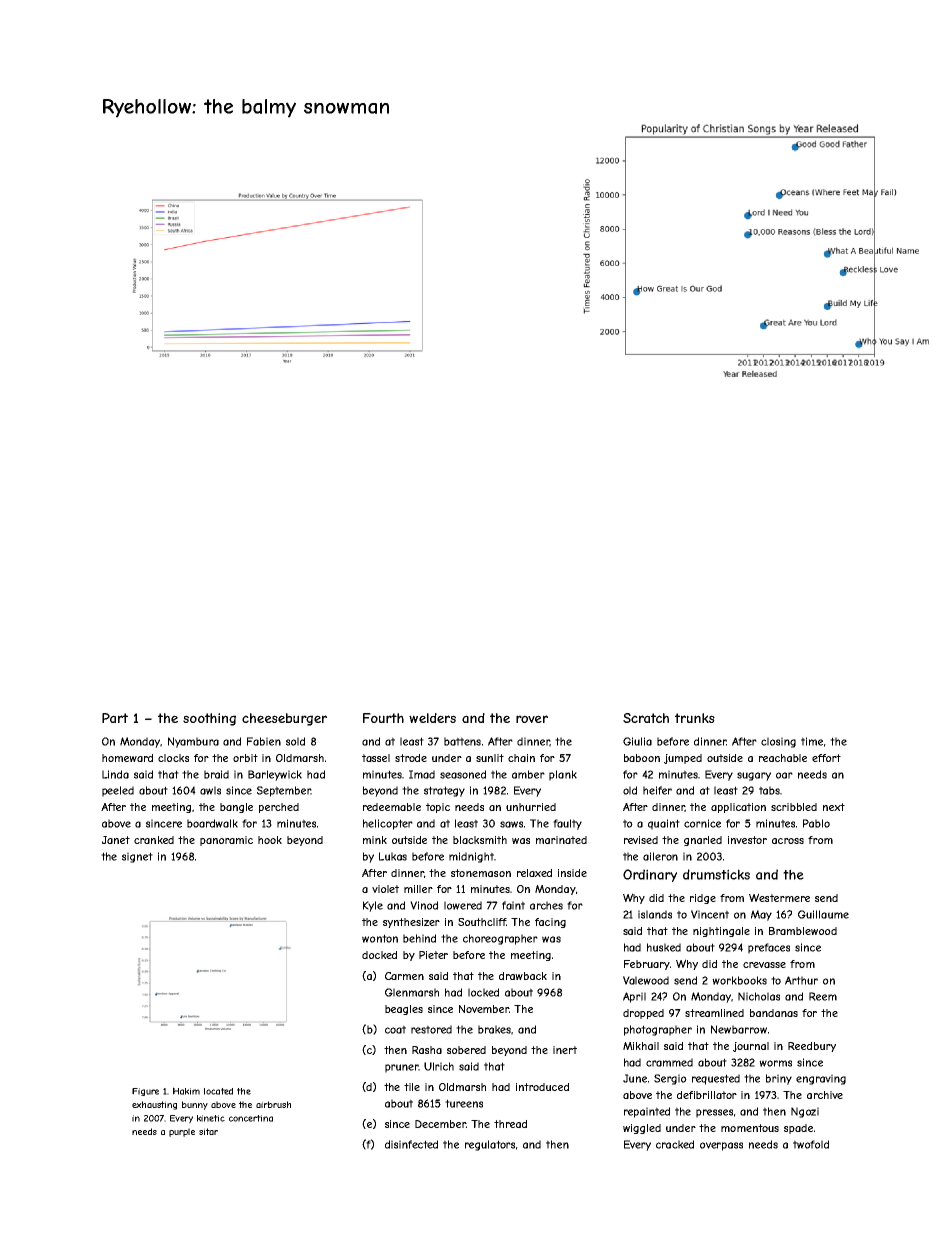 The image size is (952, 1233). What do you see at coordinates (695, 718) in the image?
I see `trunks` at bounding box center [695, 718].
